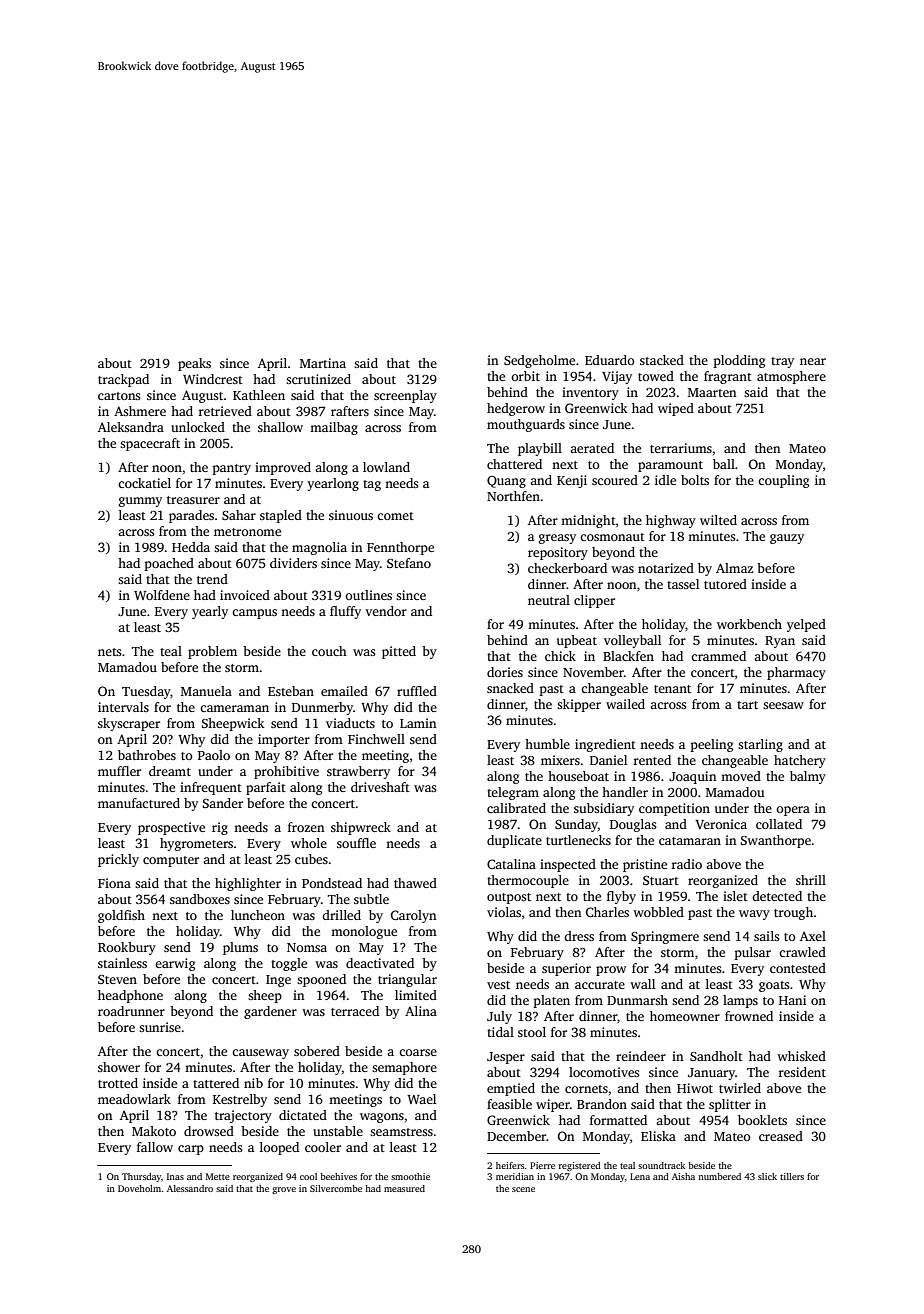  What do you see at coordinates (747, 705) in the document?
I see `tart` at bounding box center [747, 705].
